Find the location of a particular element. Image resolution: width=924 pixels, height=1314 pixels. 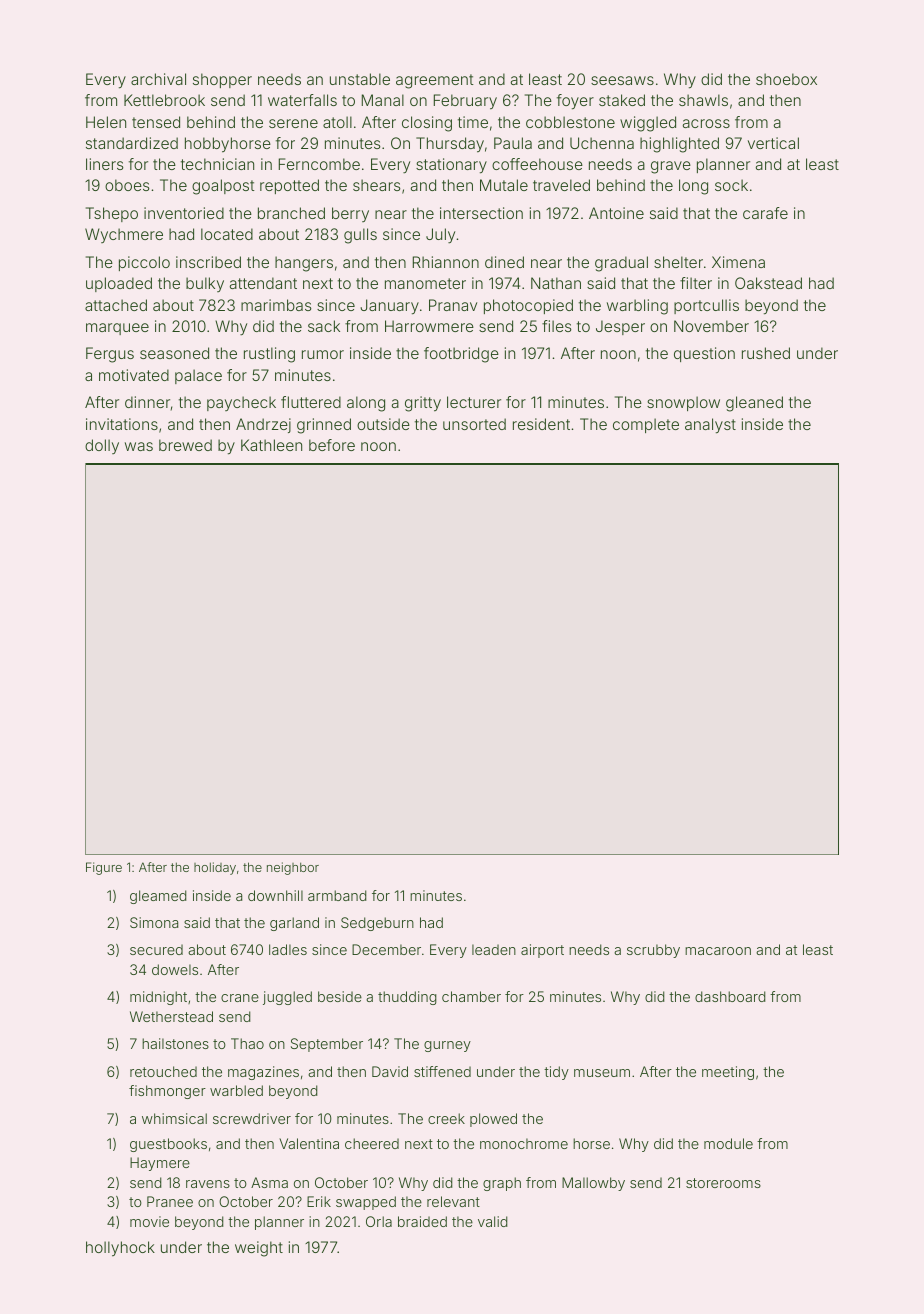

crane is located at coordinates (240, 998).
